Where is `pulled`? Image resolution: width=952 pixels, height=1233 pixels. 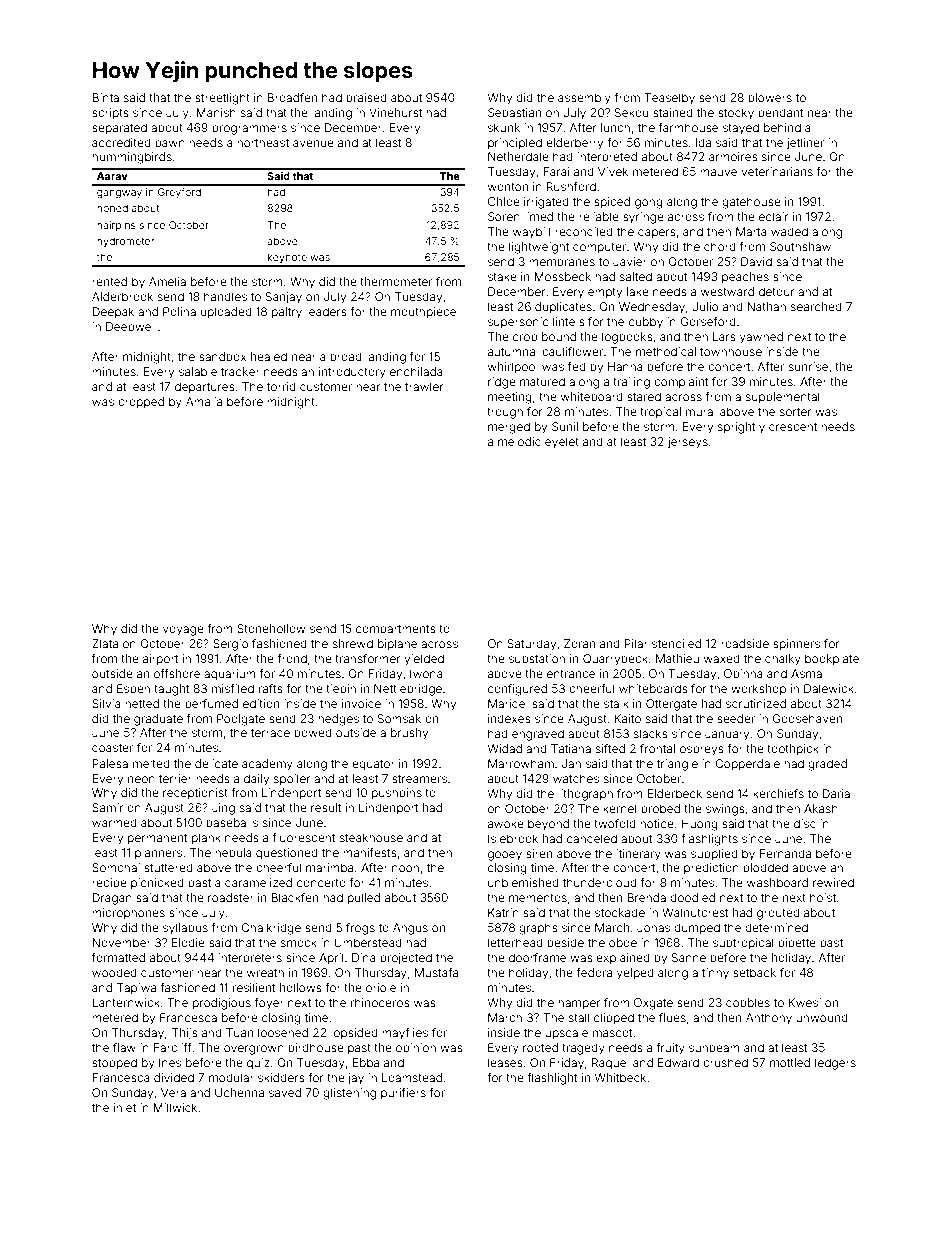 pulled is located at coordinates (364, 899).
